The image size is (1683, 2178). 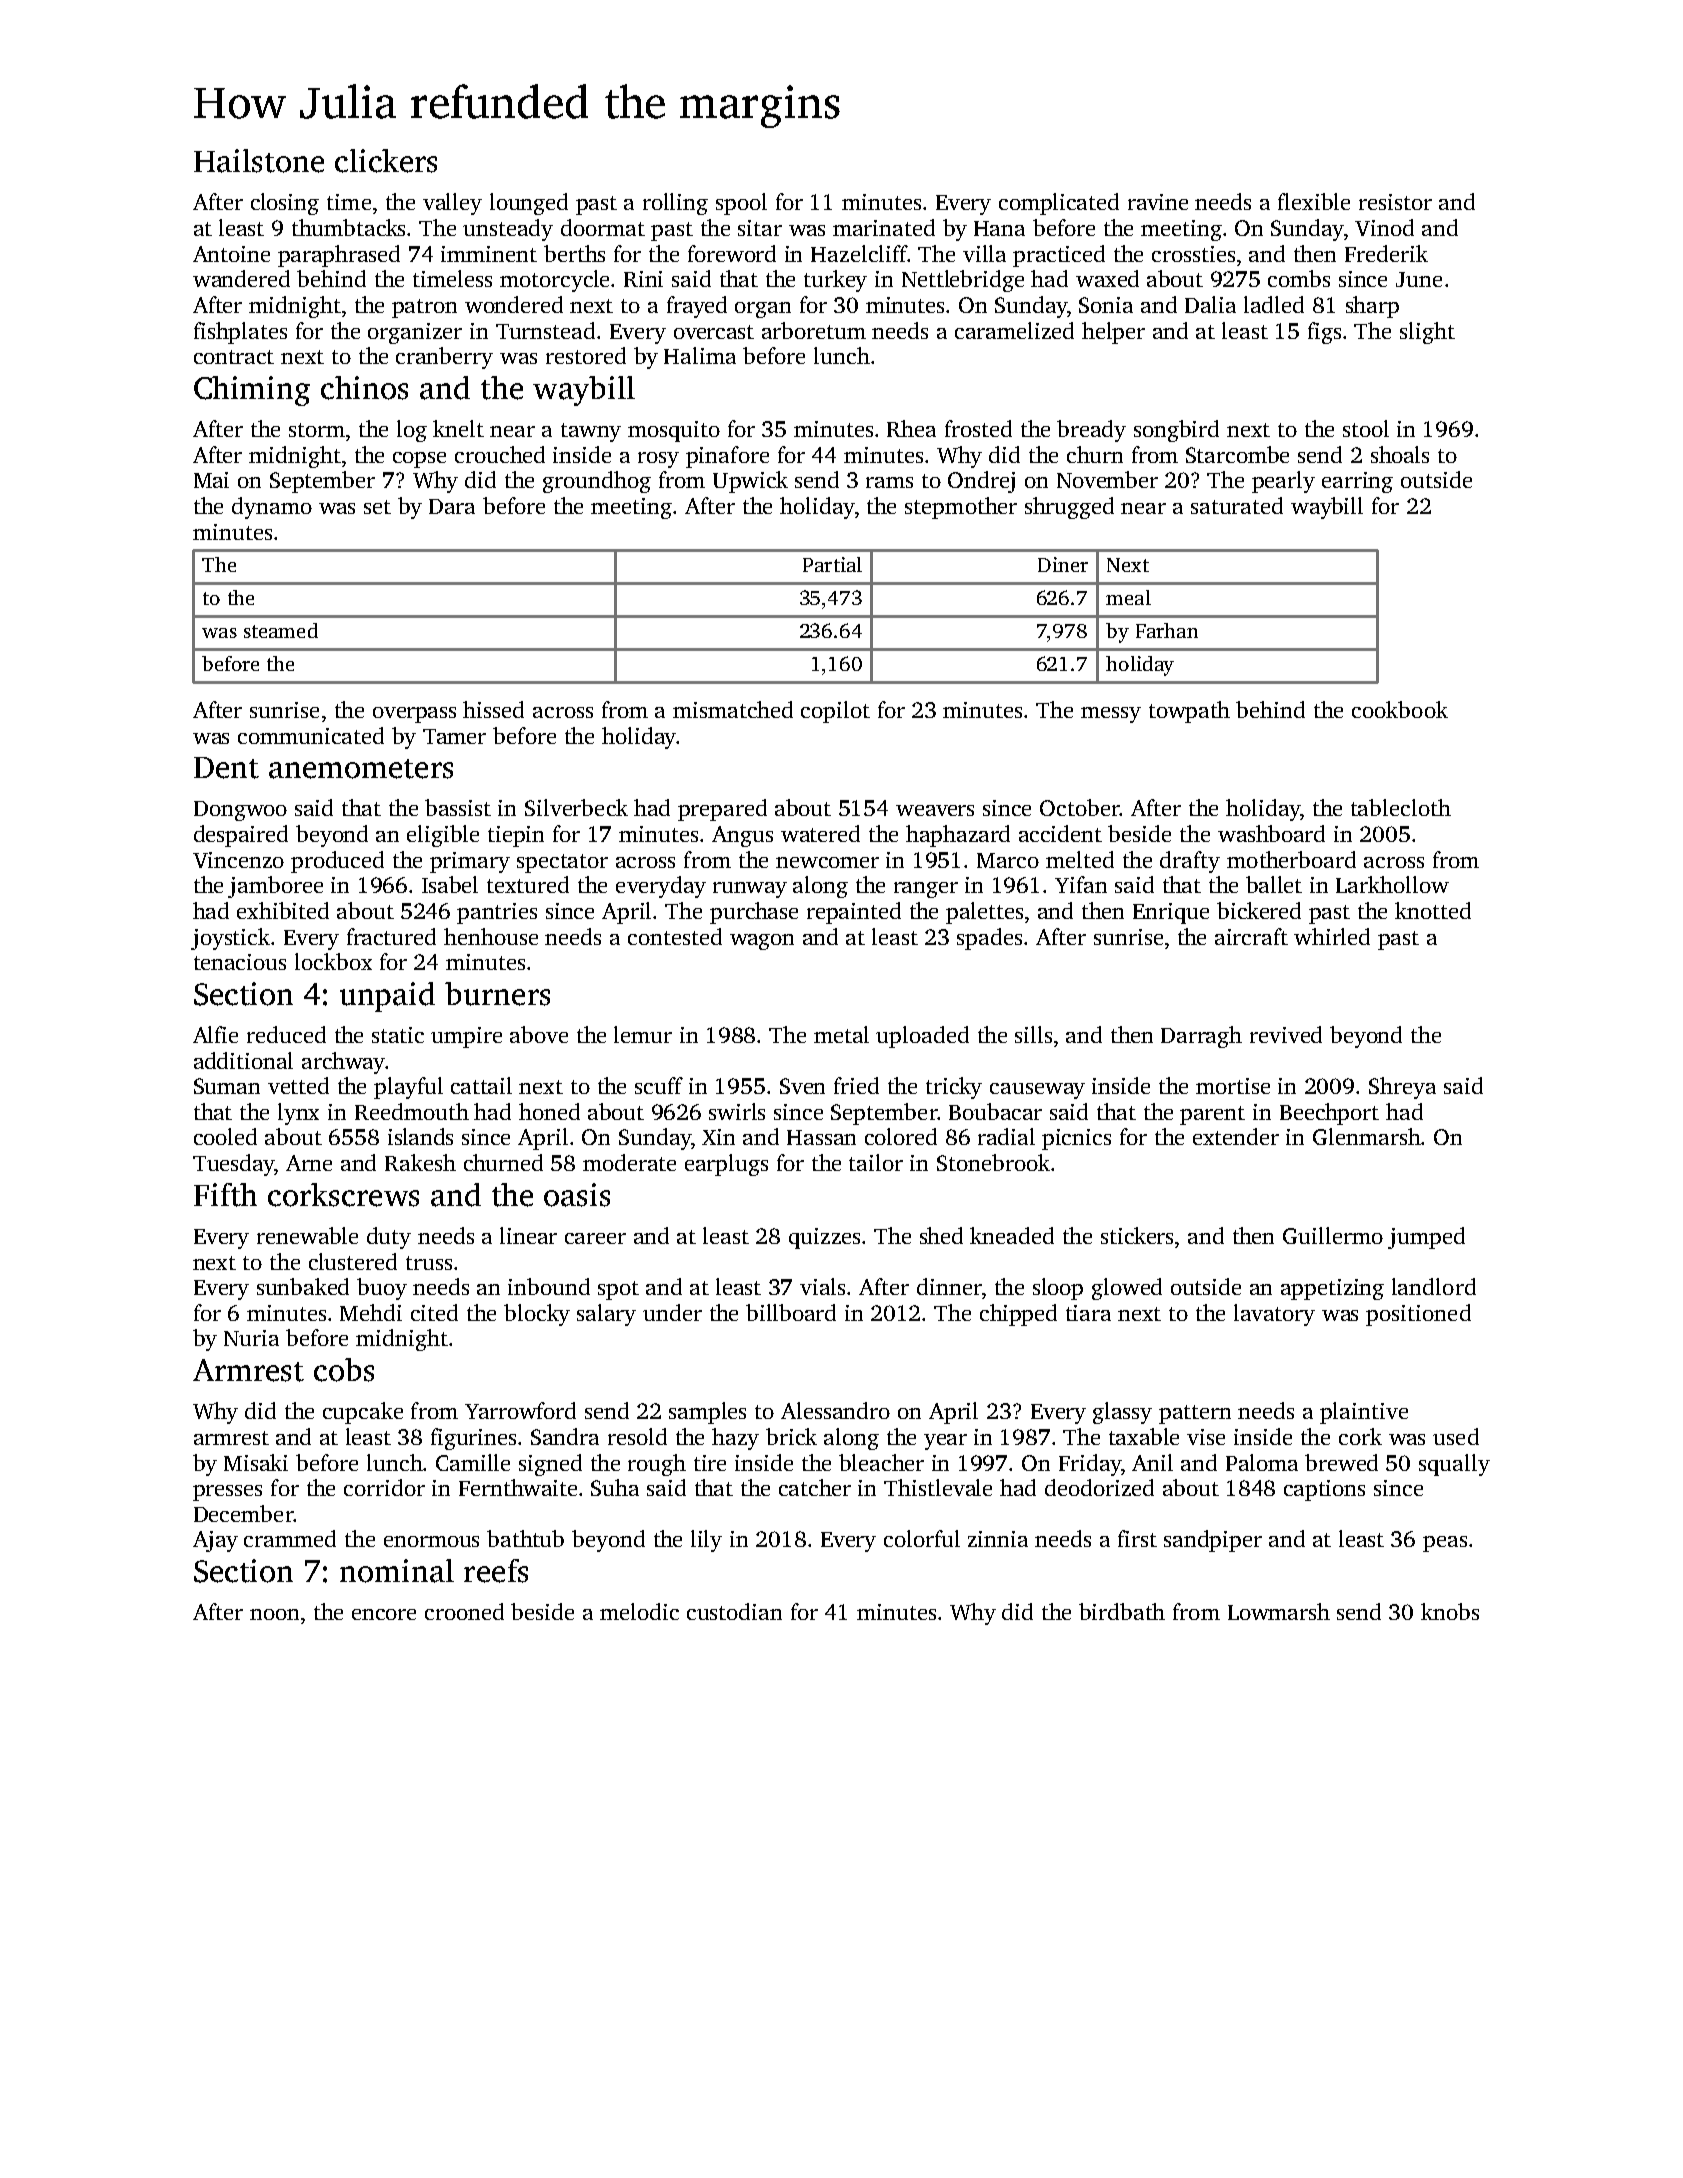 What do you see at coordinates (386, 161) in the screenshot?
I see `clickers` at bounding box center [386, 161].
